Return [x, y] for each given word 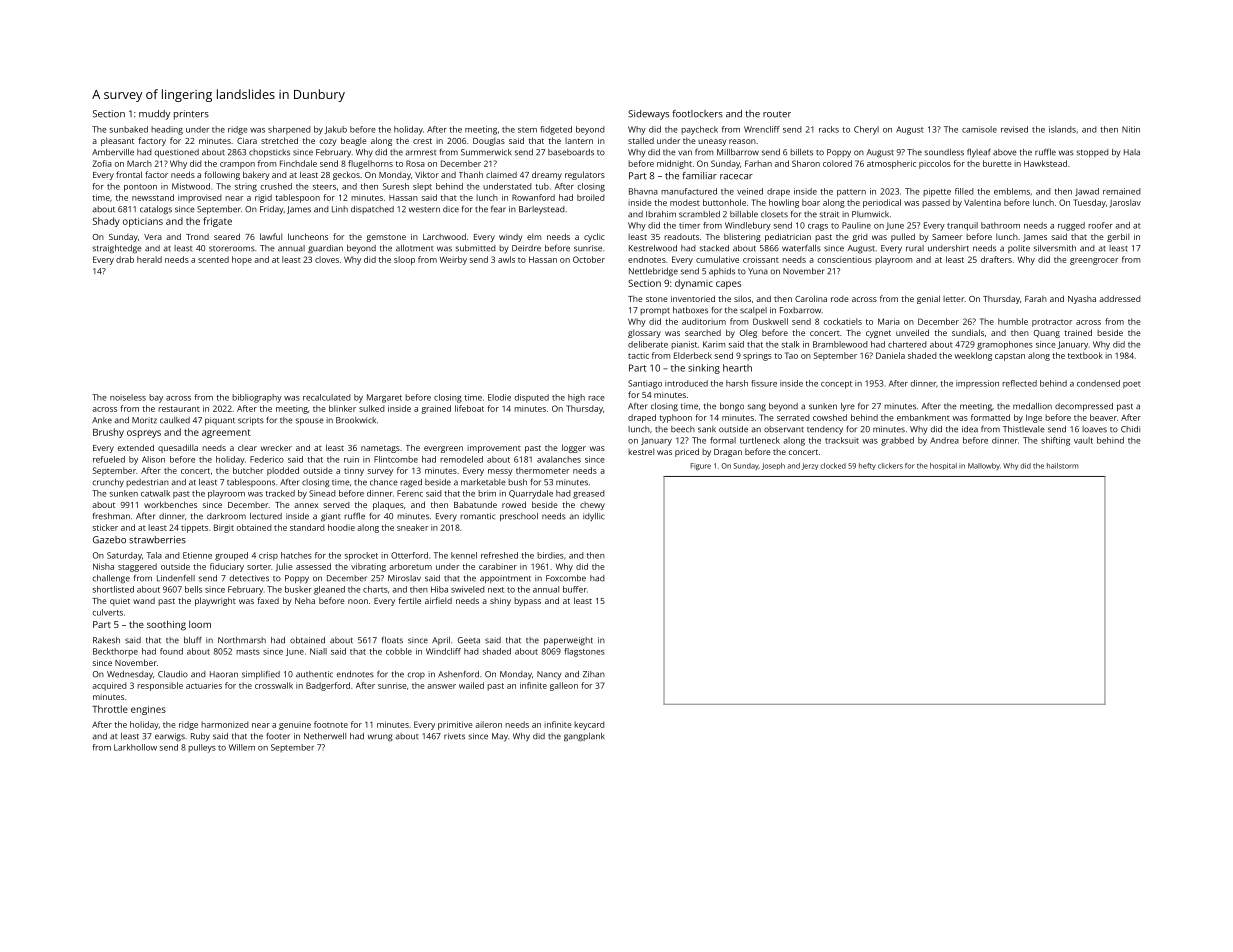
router [777, 114]
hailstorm [1062, 466]
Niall [318, 651]
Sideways [648, 115]
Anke [102, 420]
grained [436, 409]
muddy [154, 115]
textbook [1085, 355]
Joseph [773, 466]
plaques [388, 505]
